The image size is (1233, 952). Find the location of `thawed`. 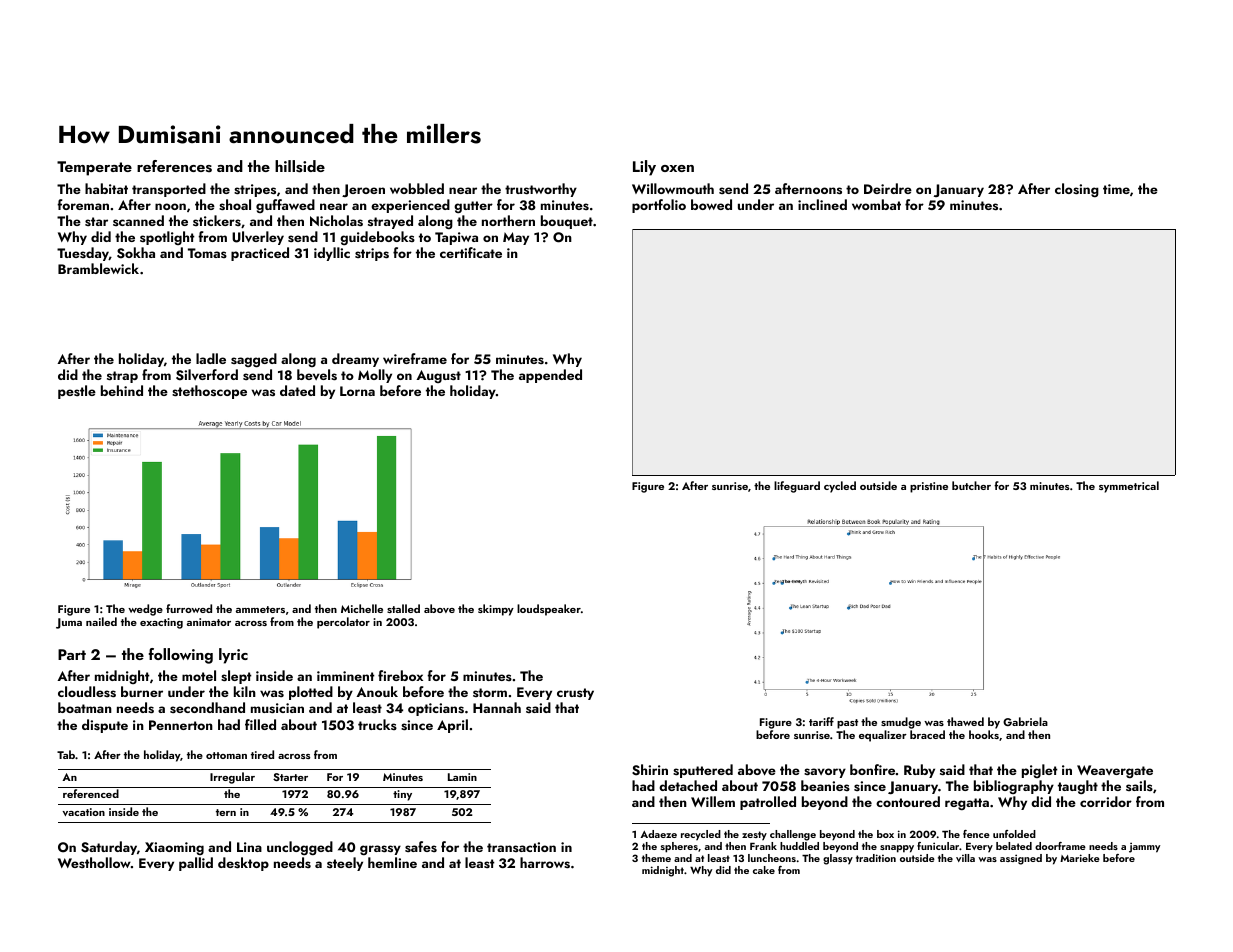

thawed is located at coordinates (965, 721).
